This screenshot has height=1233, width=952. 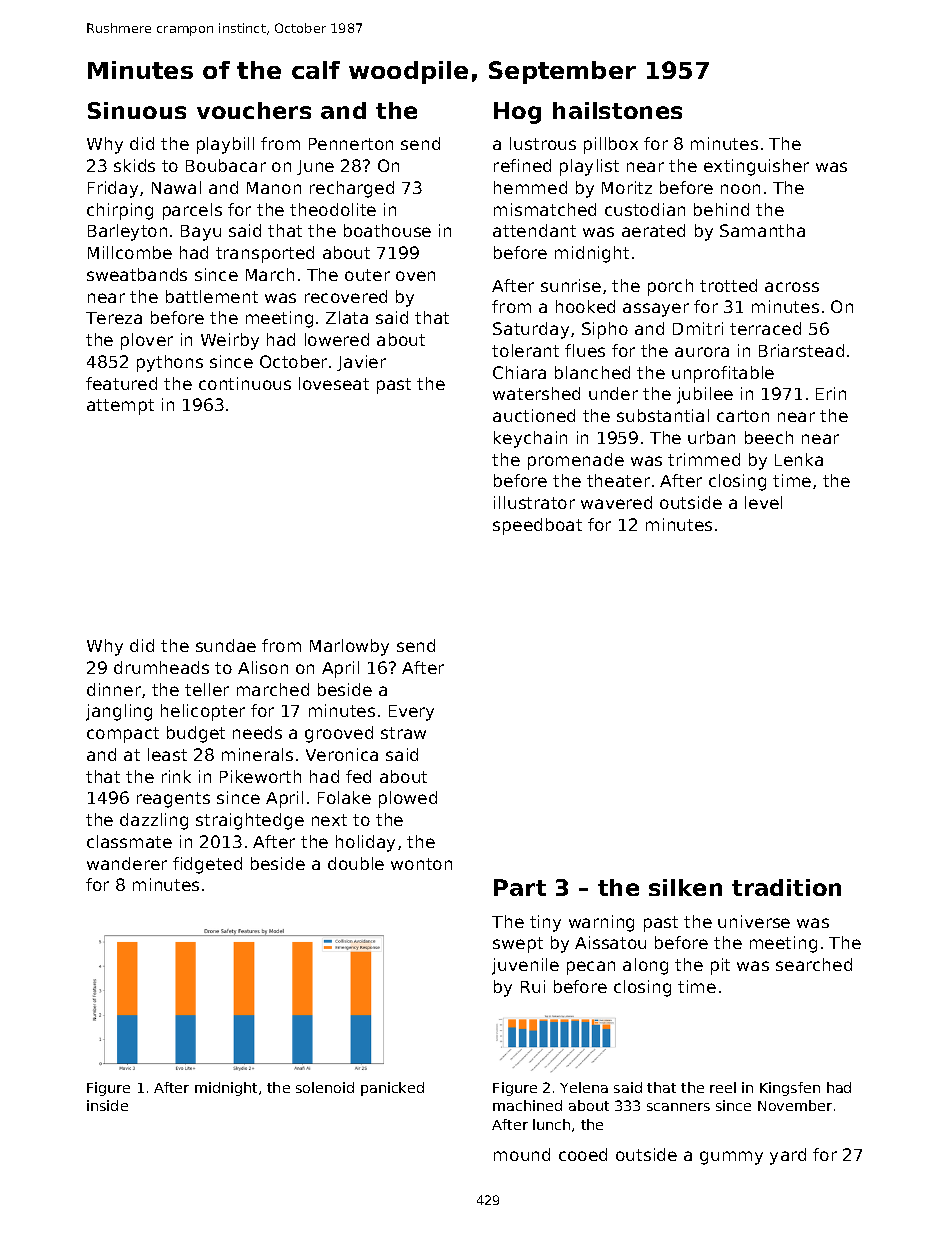 What do you see at coordinates (756, 167) in the screenshot?
I see `extinguisher` at bounding box center [756, 167].
